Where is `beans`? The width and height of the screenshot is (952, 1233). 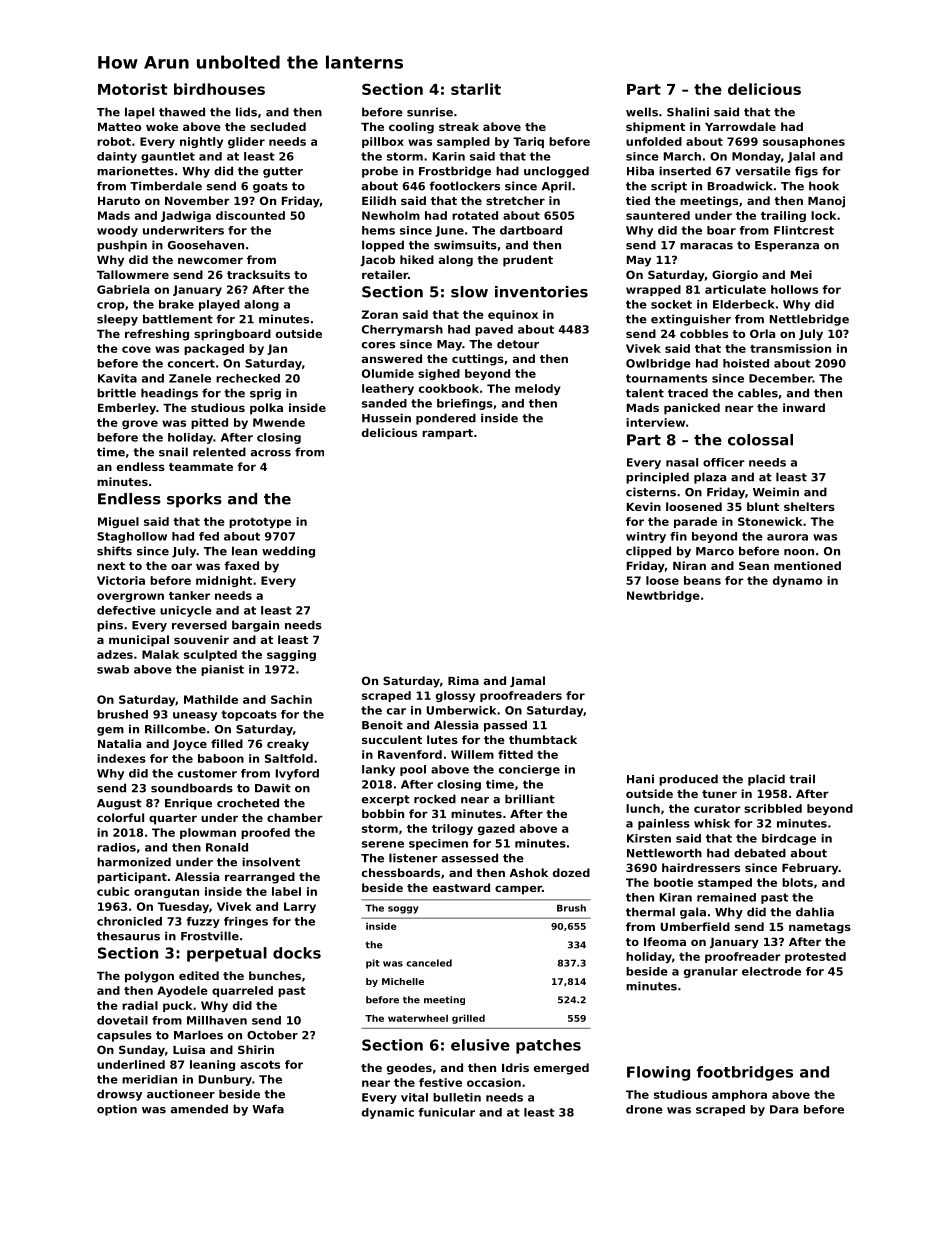
beans is located at coordinates (702, 580).
